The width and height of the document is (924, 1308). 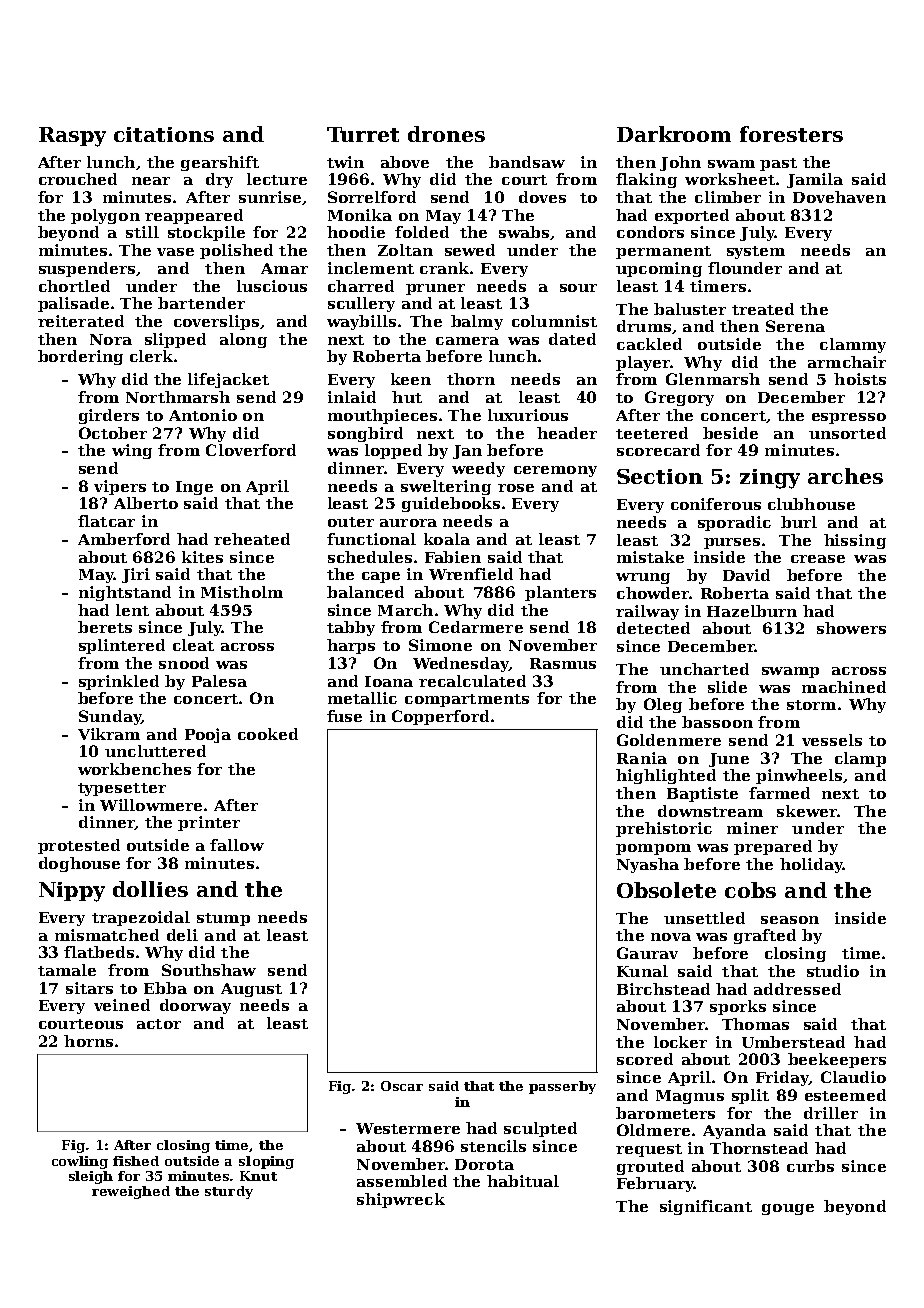 What do you see at coordinates (407, 397) in the document?
I see `hut` at bounding box center [407, 397].
